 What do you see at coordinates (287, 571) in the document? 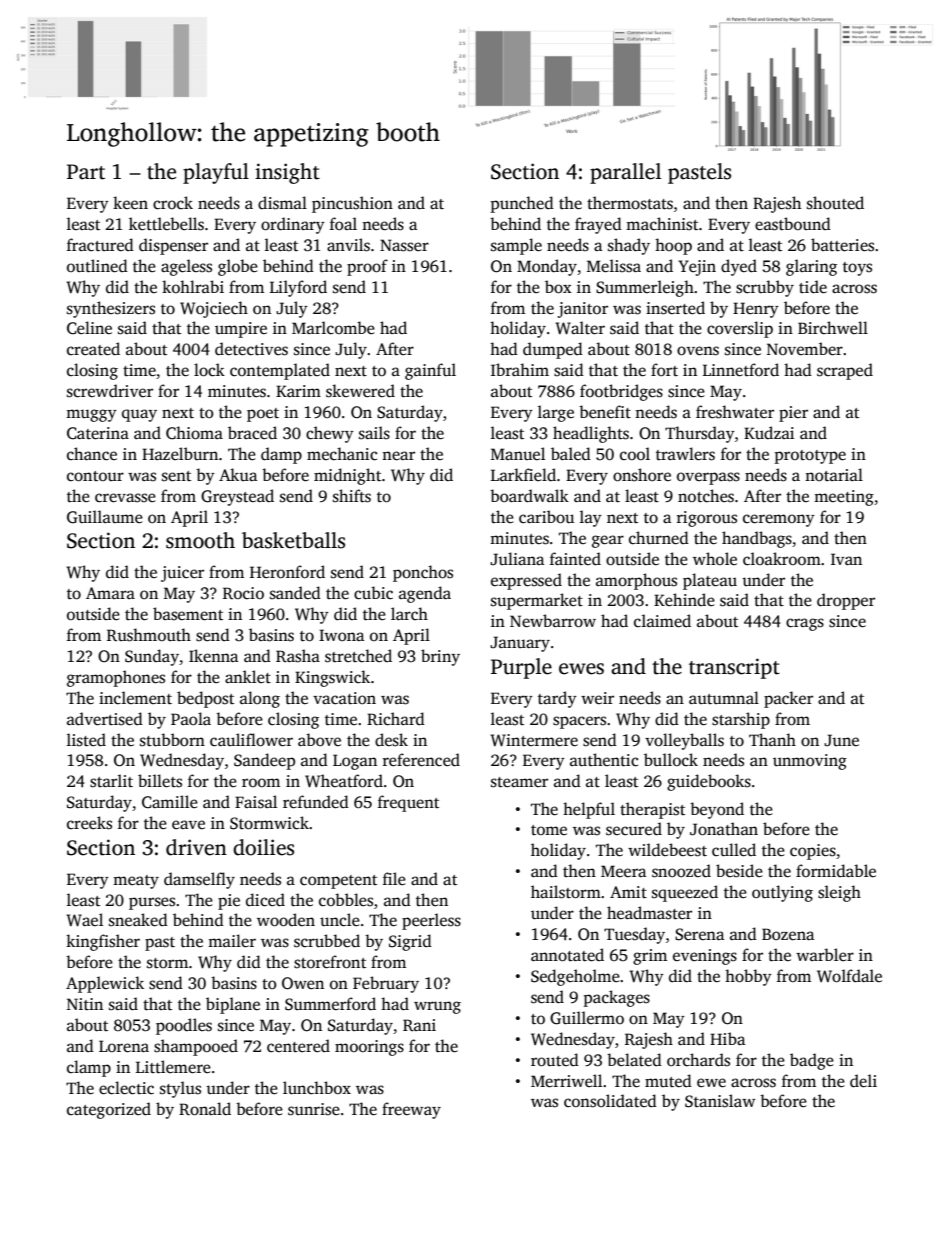
I see `Heronford` at bounding box center [287, 571].
